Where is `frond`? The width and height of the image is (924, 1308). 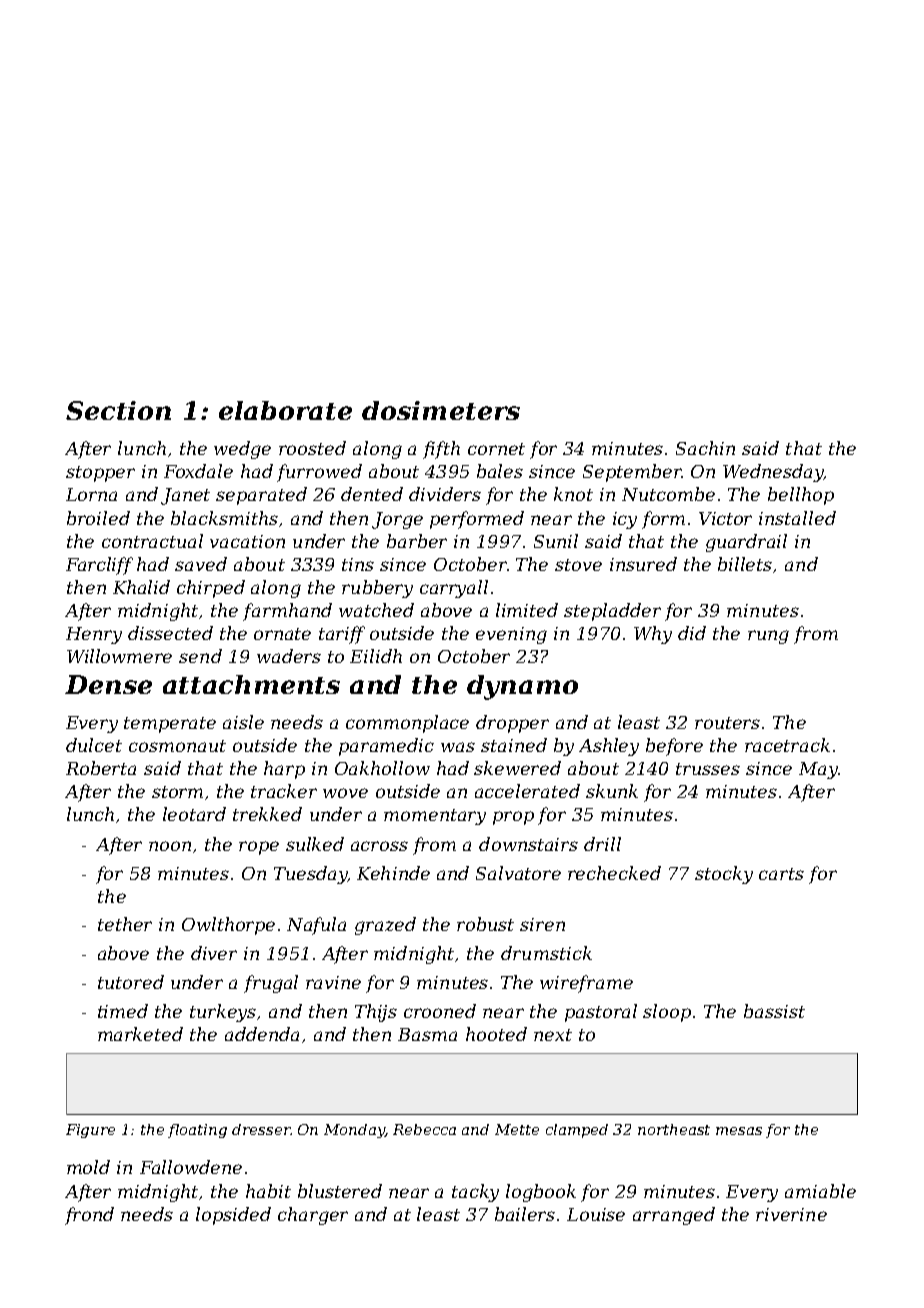
frond is located at coordinates (89, 1216).
